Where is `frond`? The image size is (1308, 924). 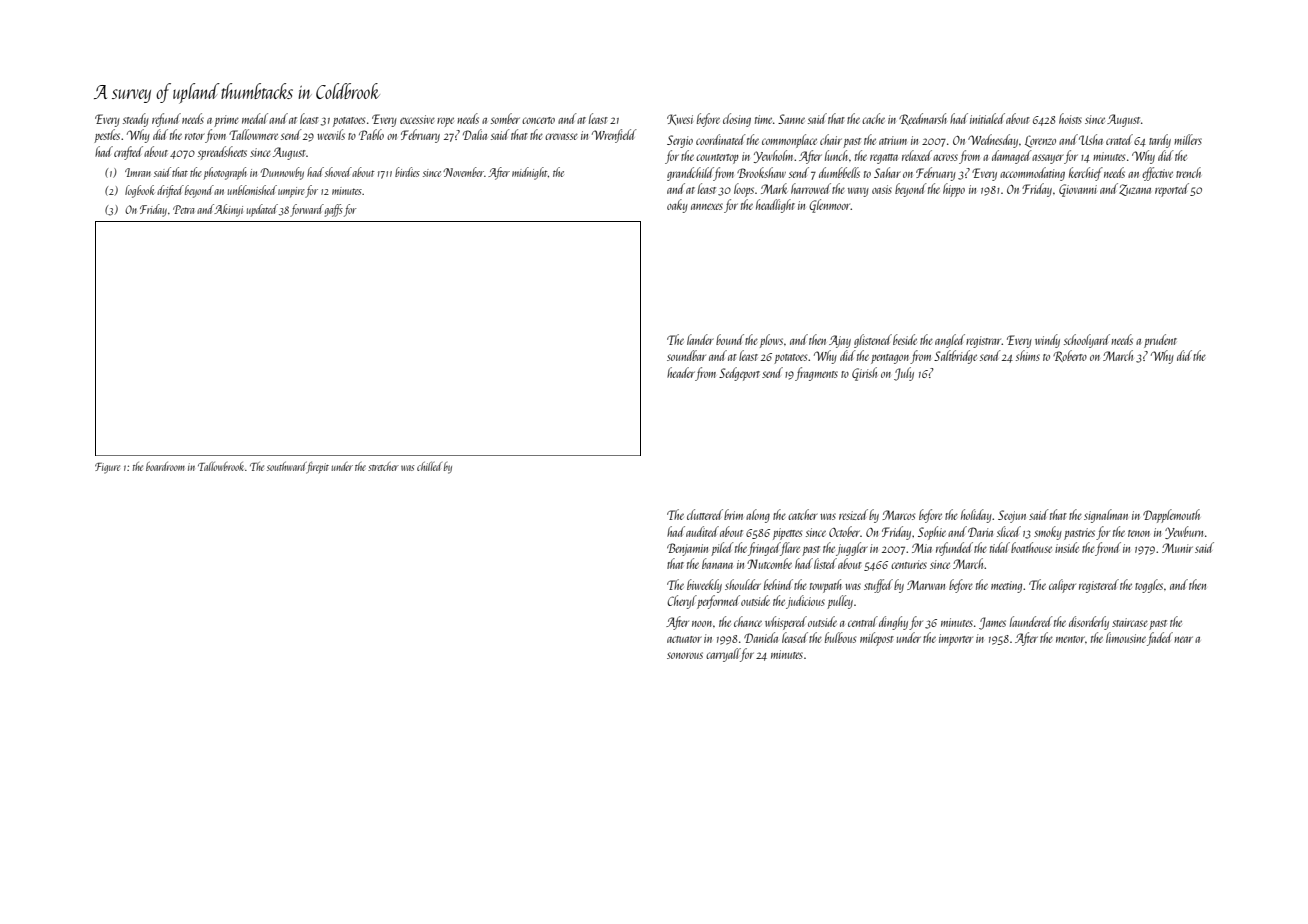
frond is located at coordinates (1108, 549).
